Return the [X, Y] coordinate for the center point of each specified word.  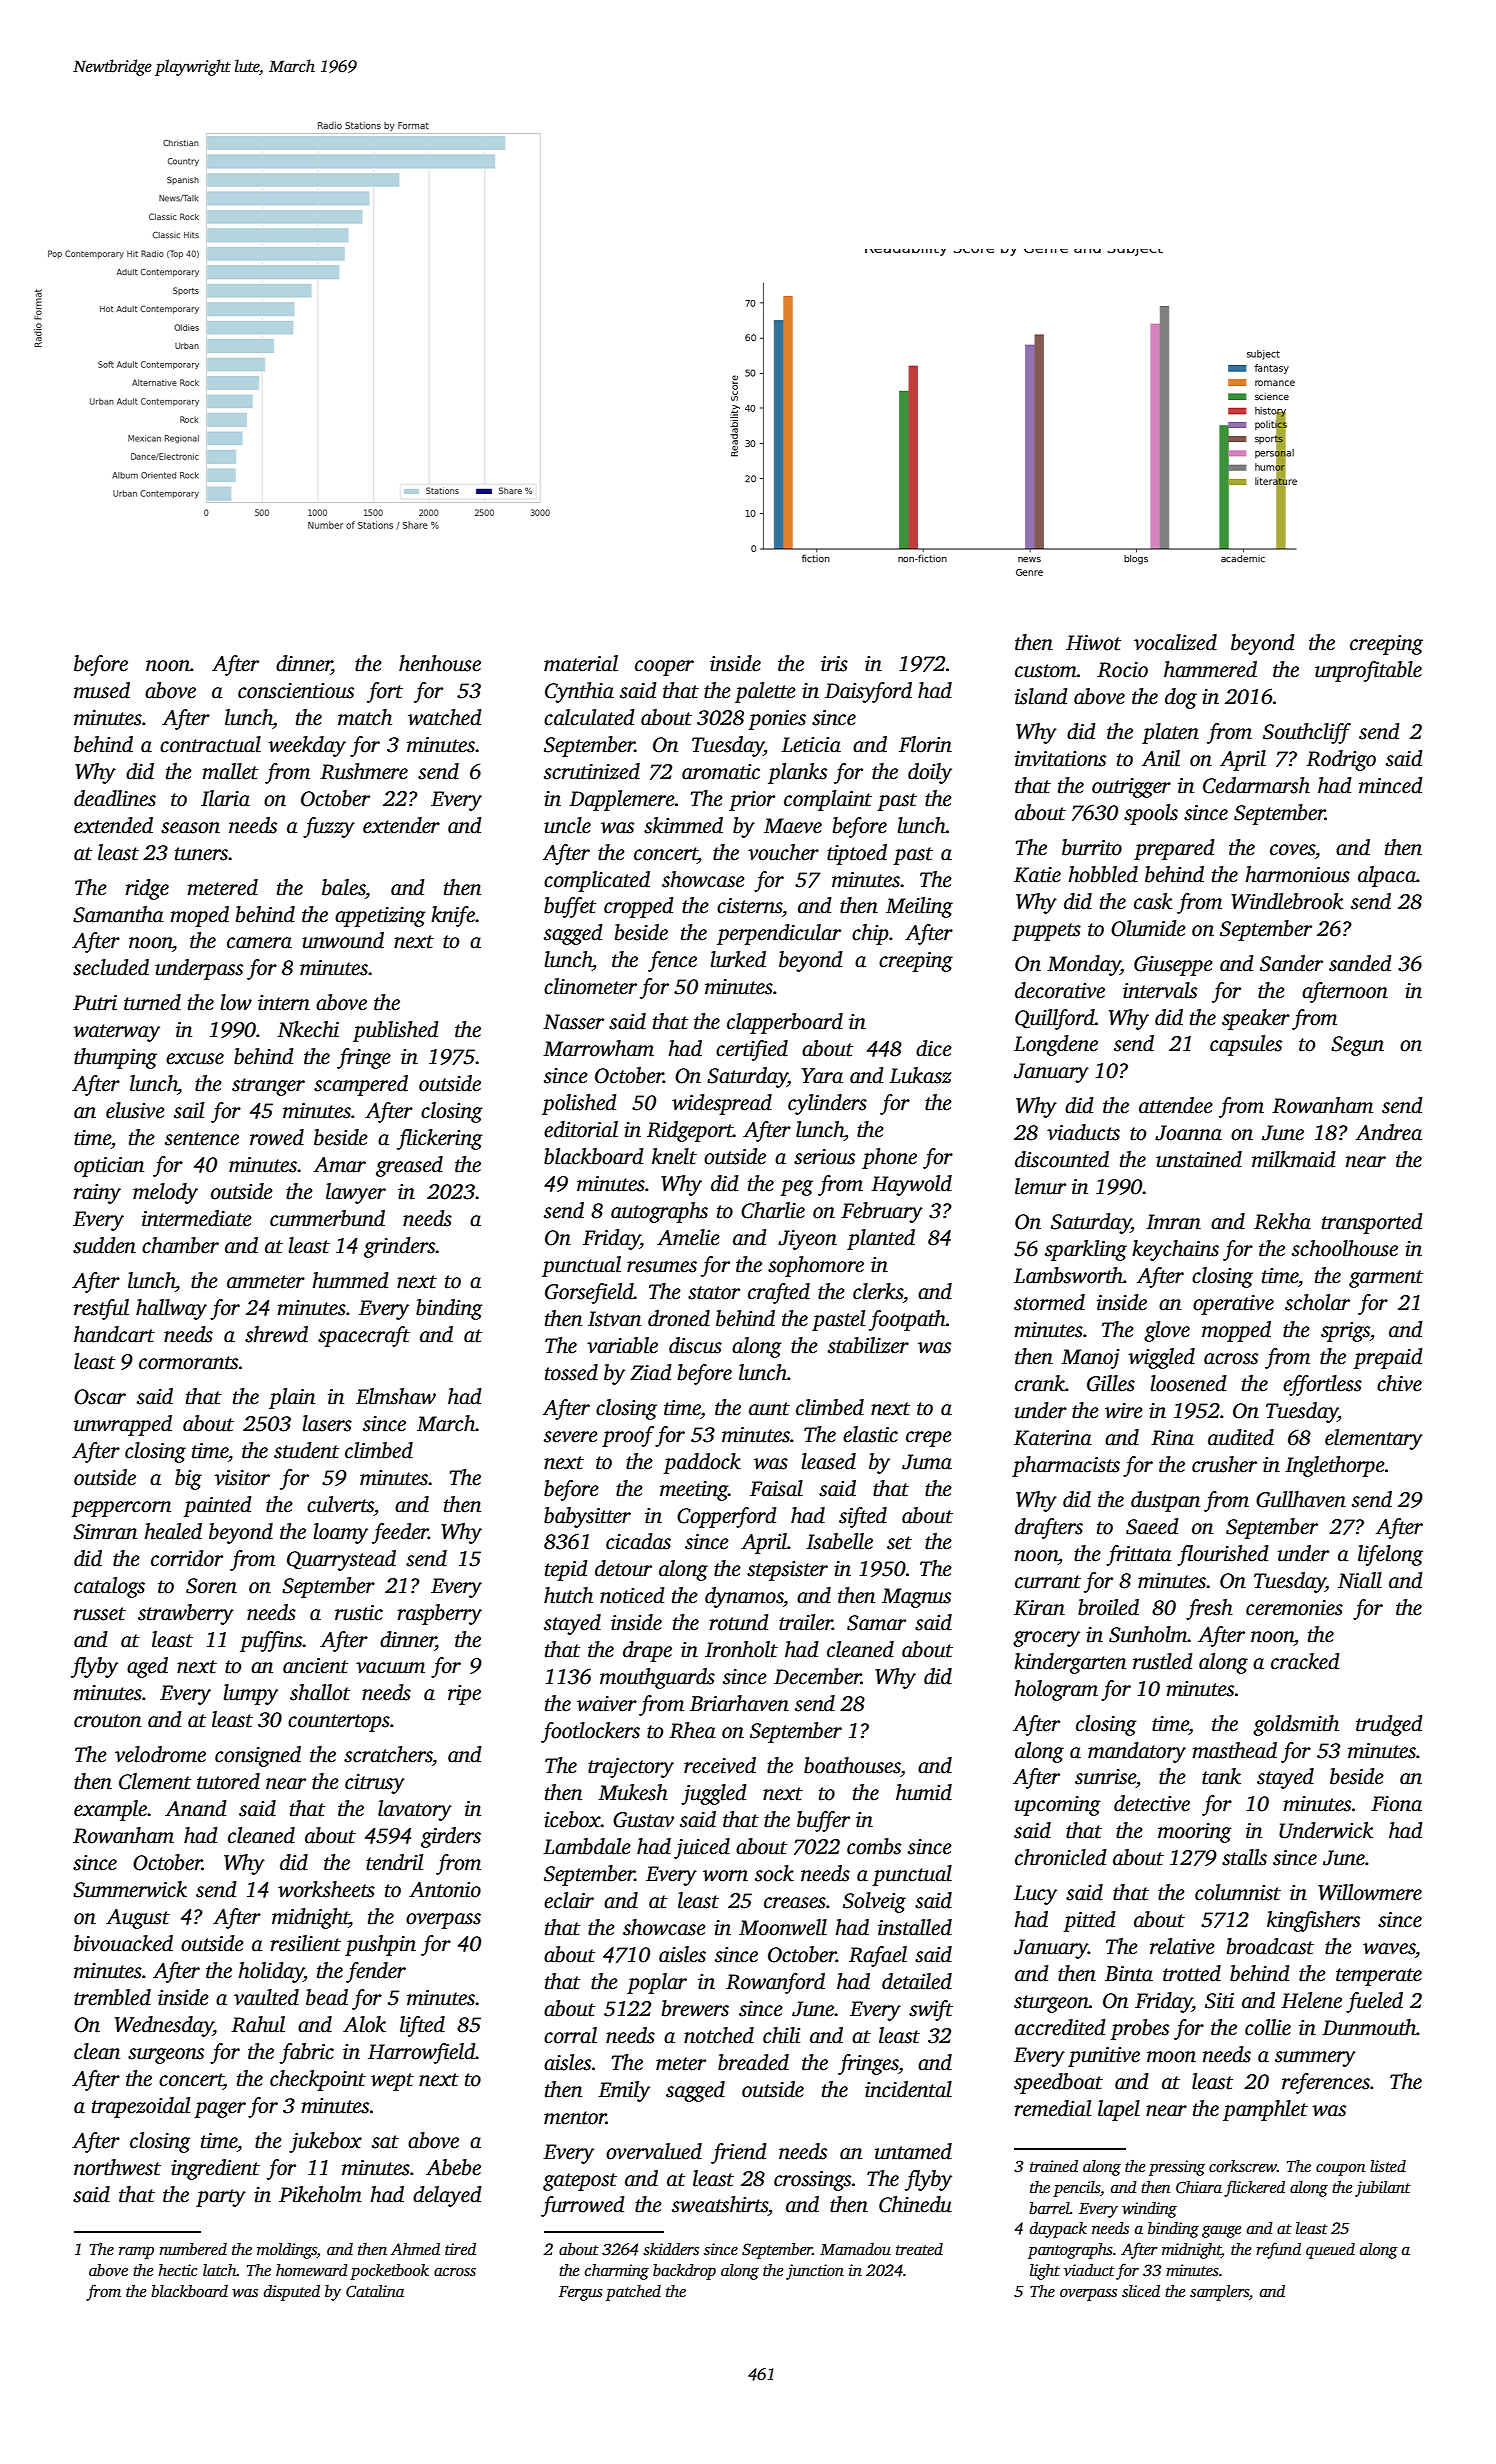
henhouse [440, 663]
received [720, 1765]
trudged [1389, 1725]
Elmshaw [396, 1396]
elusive [135, 1110]
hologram [1056, 1690]
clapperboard [785, 1023]
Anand [196, 1808]
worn [725, 1876]
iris [834, 664]
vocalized [1175, 642]
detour [623, 1568]
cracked [1305, 1661]
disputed [292, 2293]
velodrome [160, 1754]
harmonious [1297, 874]
